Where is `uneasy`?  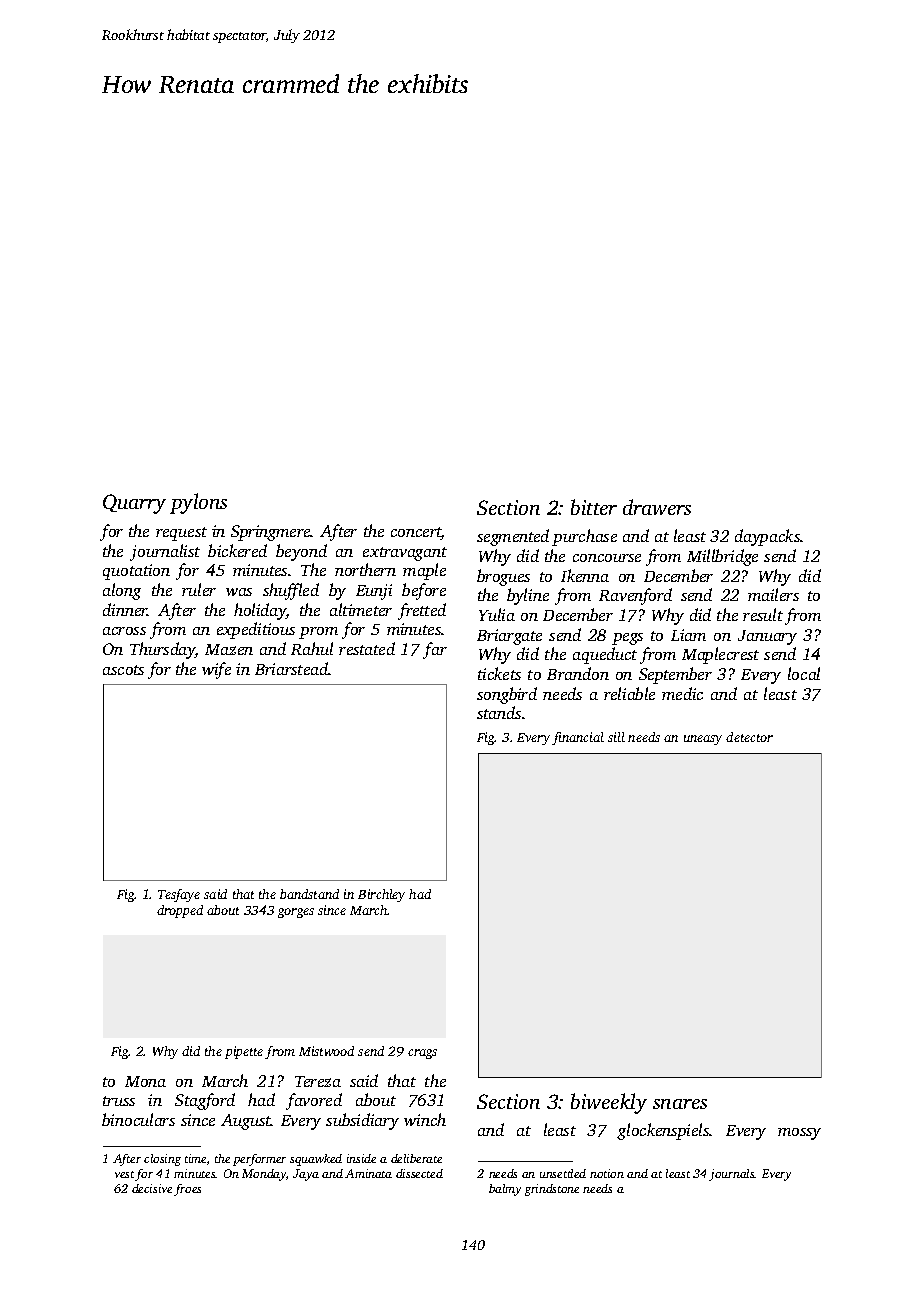
uneasy is located at coordinates (703, 740).
